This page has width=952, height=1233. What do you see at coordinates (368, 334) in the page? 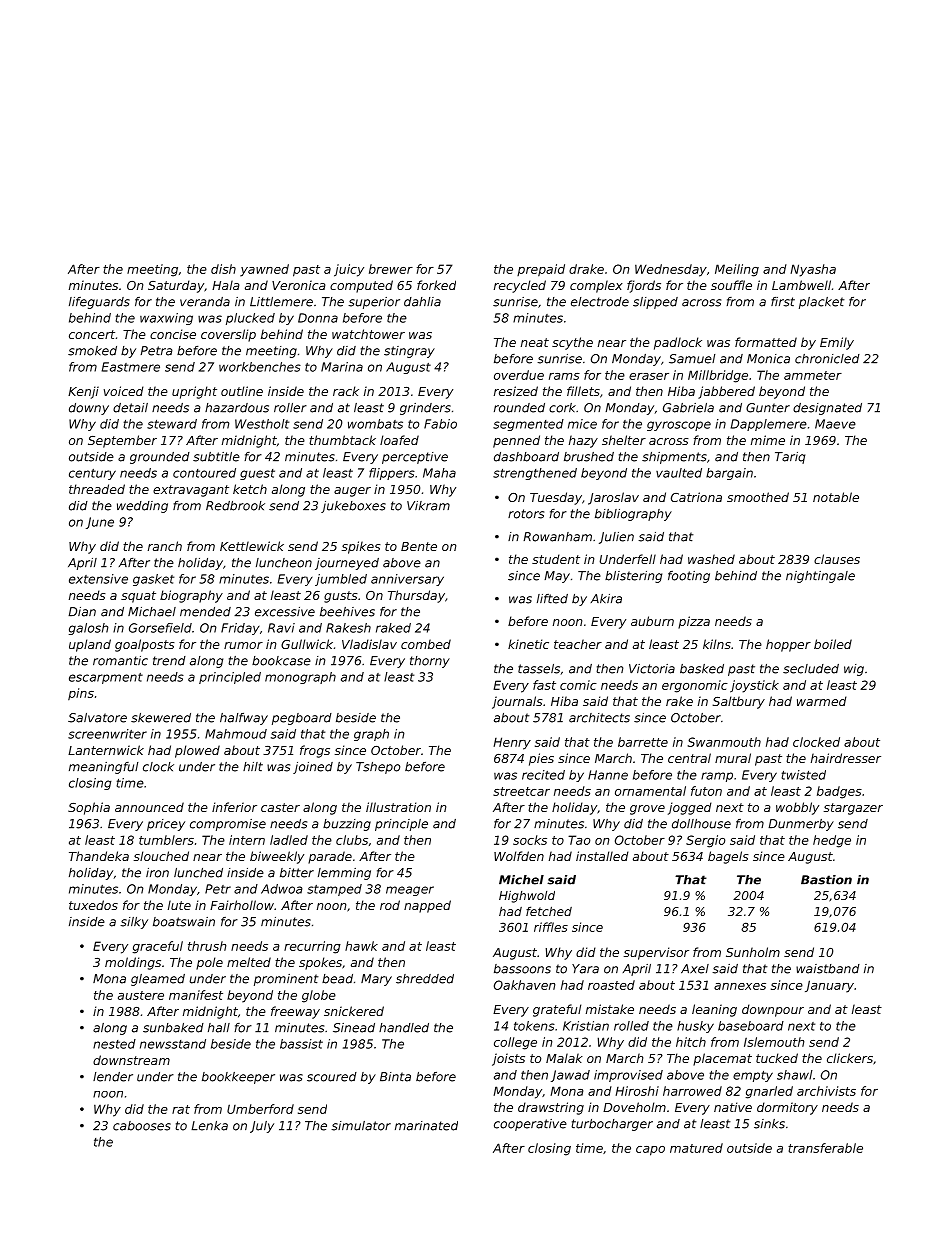
I see `watchtower` at bounding box center [368, 334].
